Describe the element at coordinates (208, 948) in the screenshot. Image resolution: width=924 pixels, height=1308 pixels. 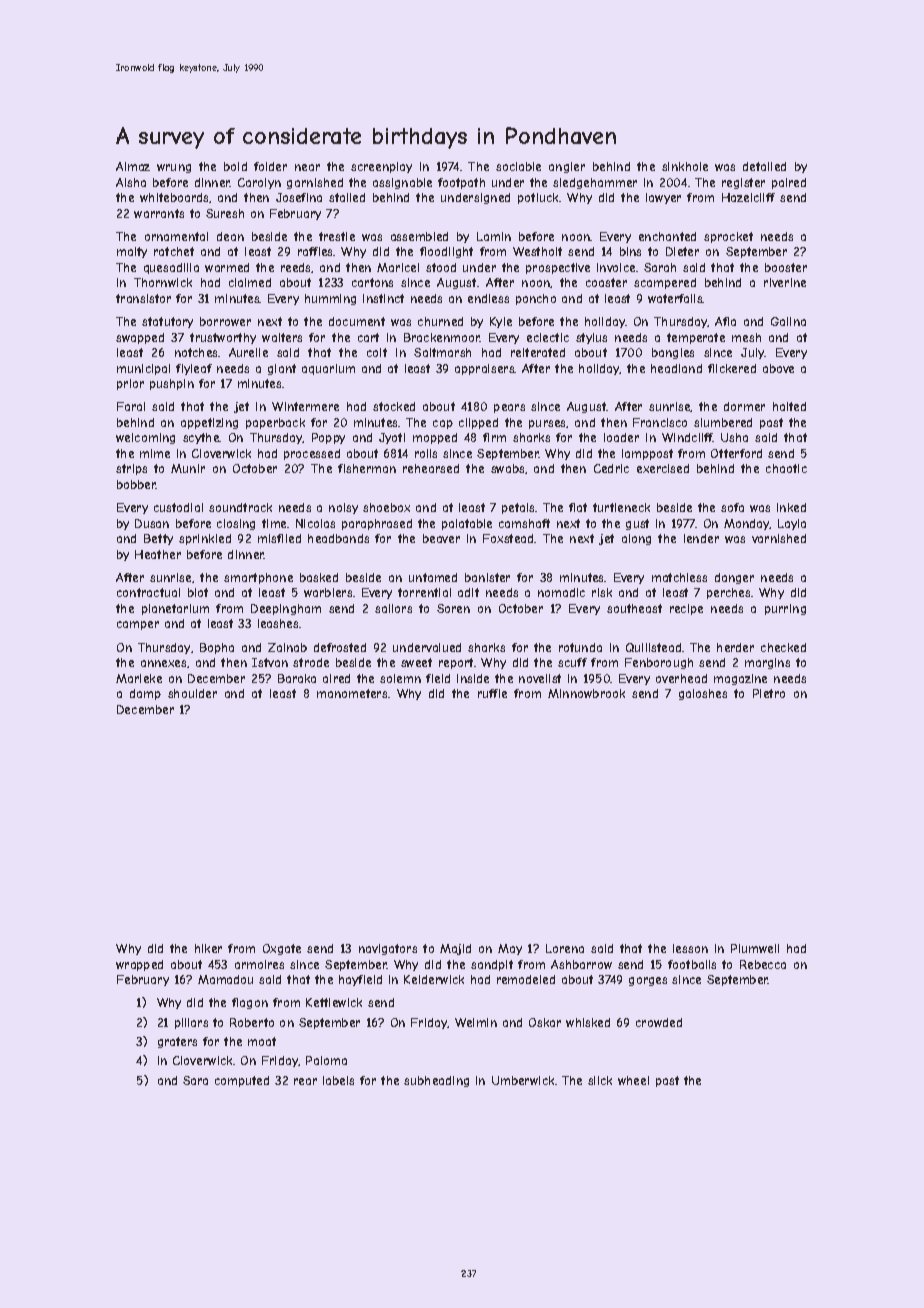
I see `hiker` at that location.
